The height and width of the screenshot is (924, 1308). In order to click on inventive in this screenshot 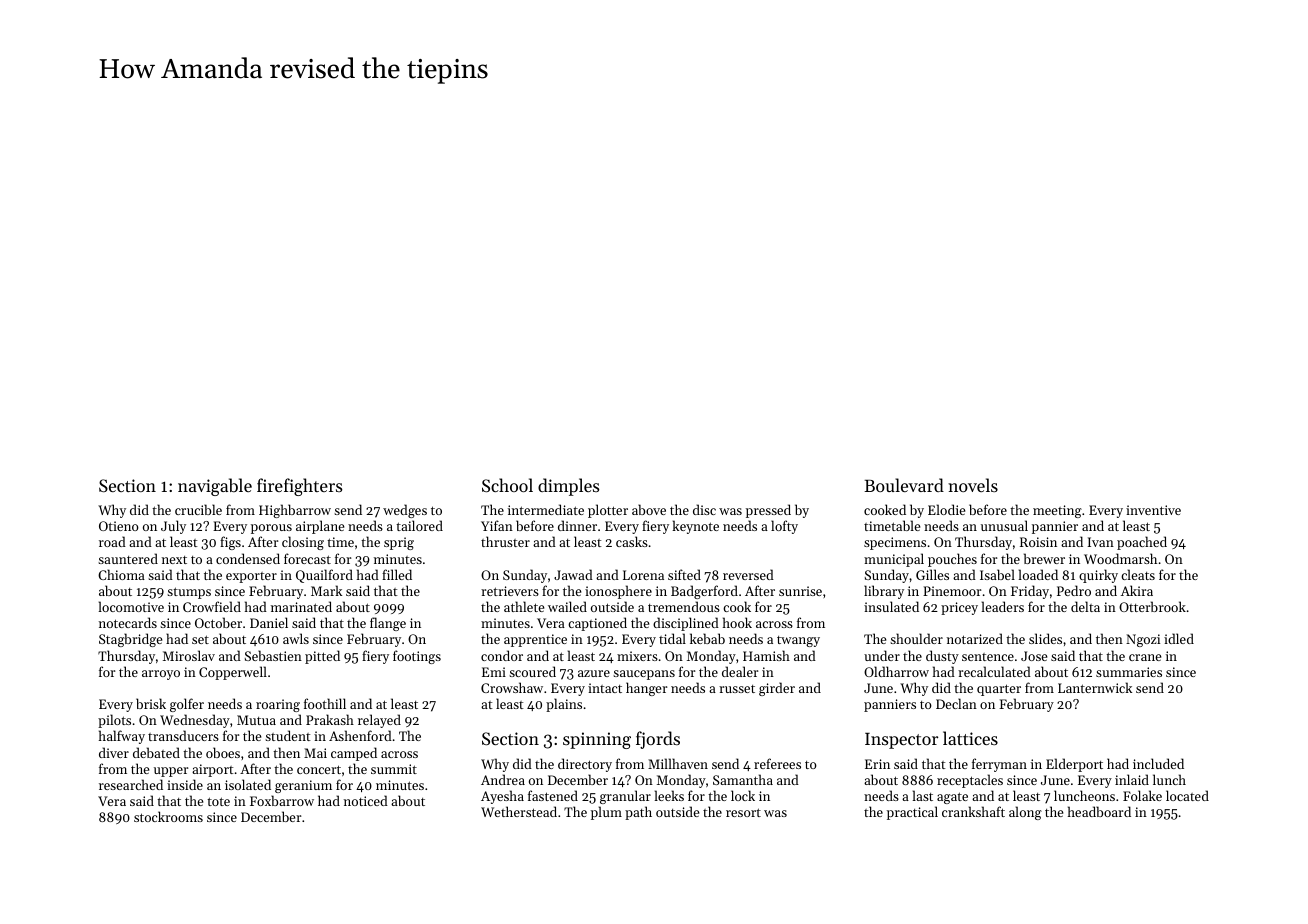, I will do `click(1153, 510)`.
